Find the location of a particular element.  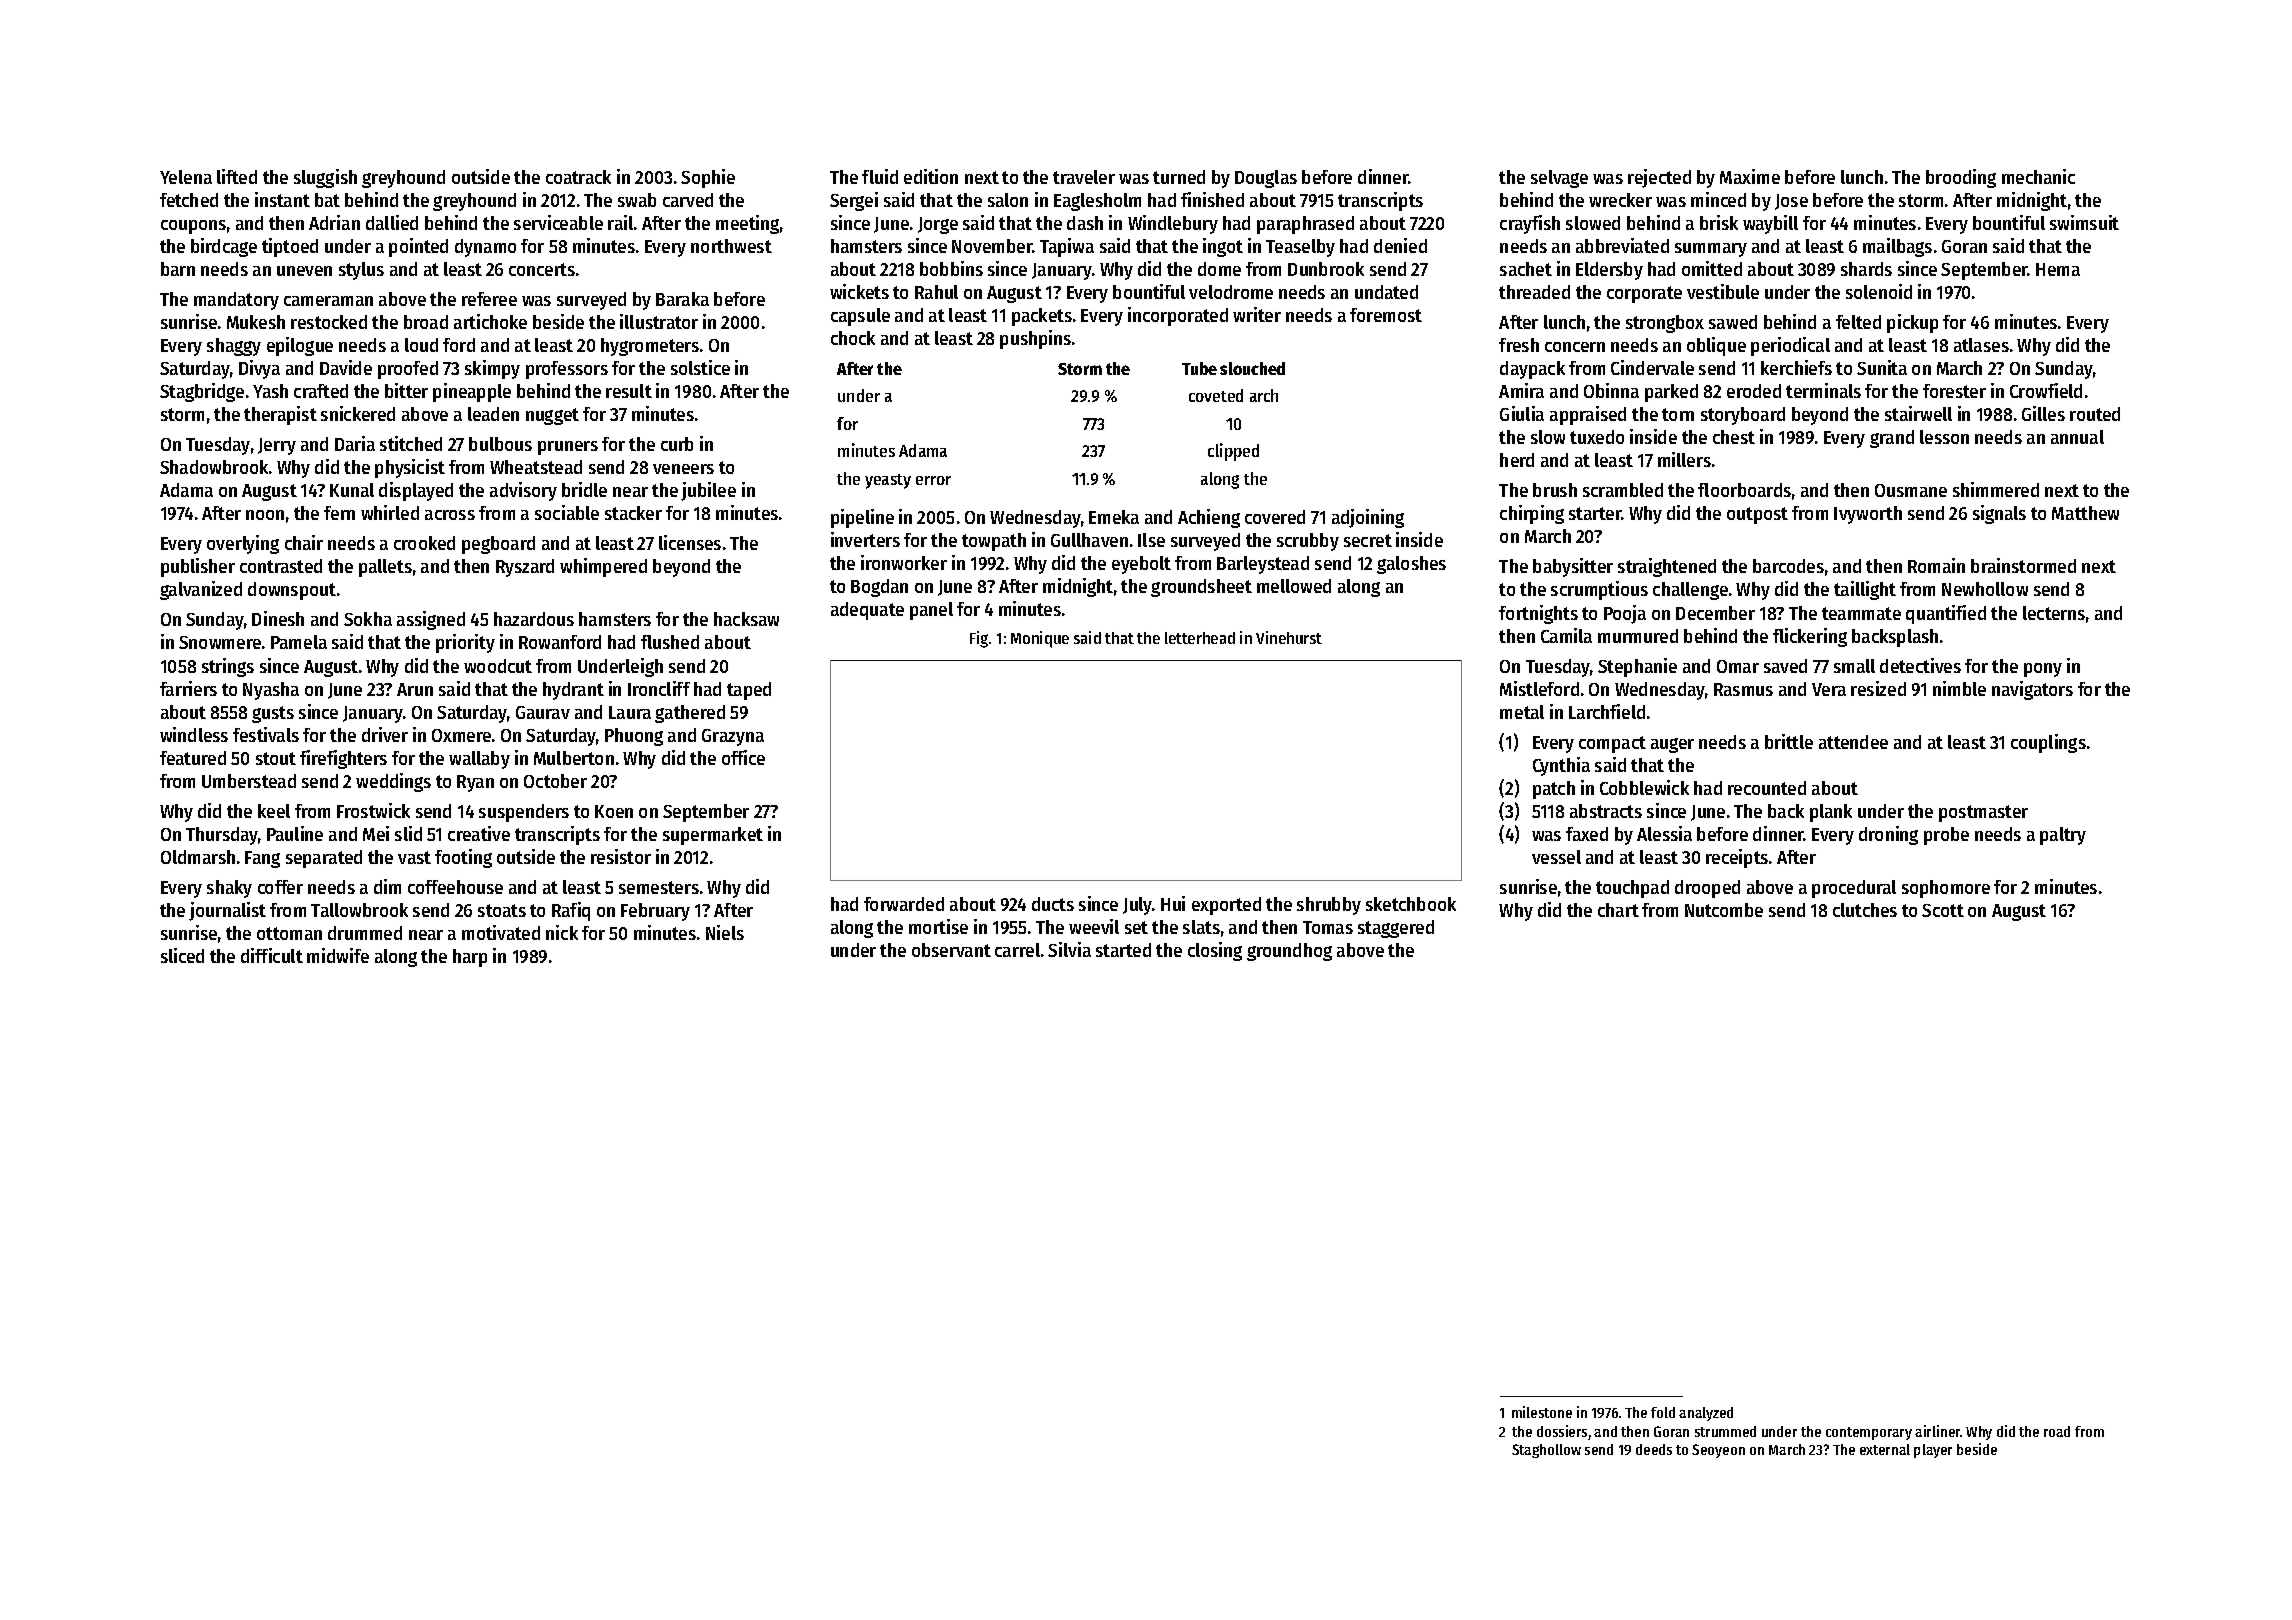

coatrack is located at coordinates (578, 177).
